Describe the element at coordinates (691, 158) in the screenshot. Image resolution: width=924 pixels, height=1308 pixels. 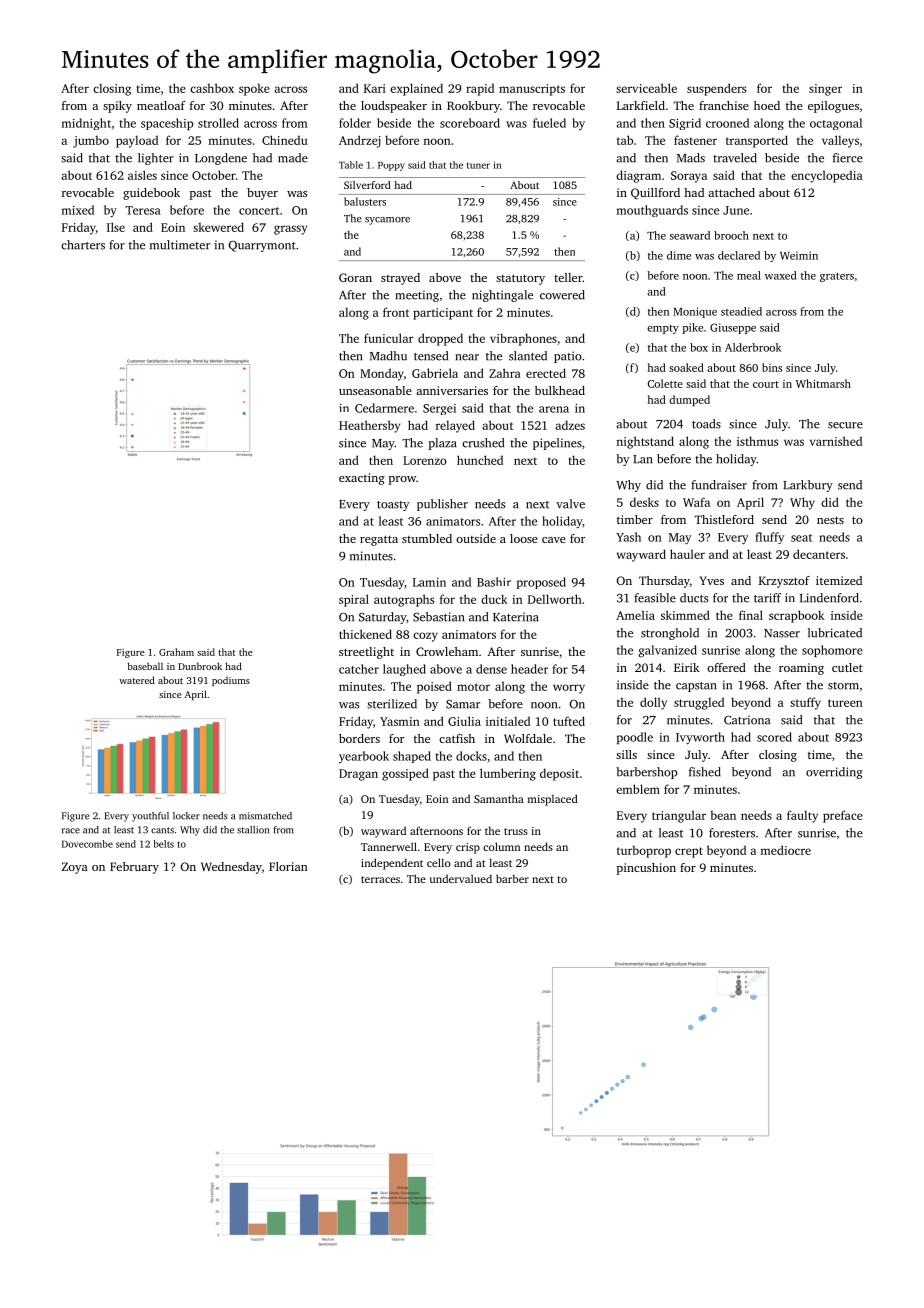
I see `Mads` at that location.
